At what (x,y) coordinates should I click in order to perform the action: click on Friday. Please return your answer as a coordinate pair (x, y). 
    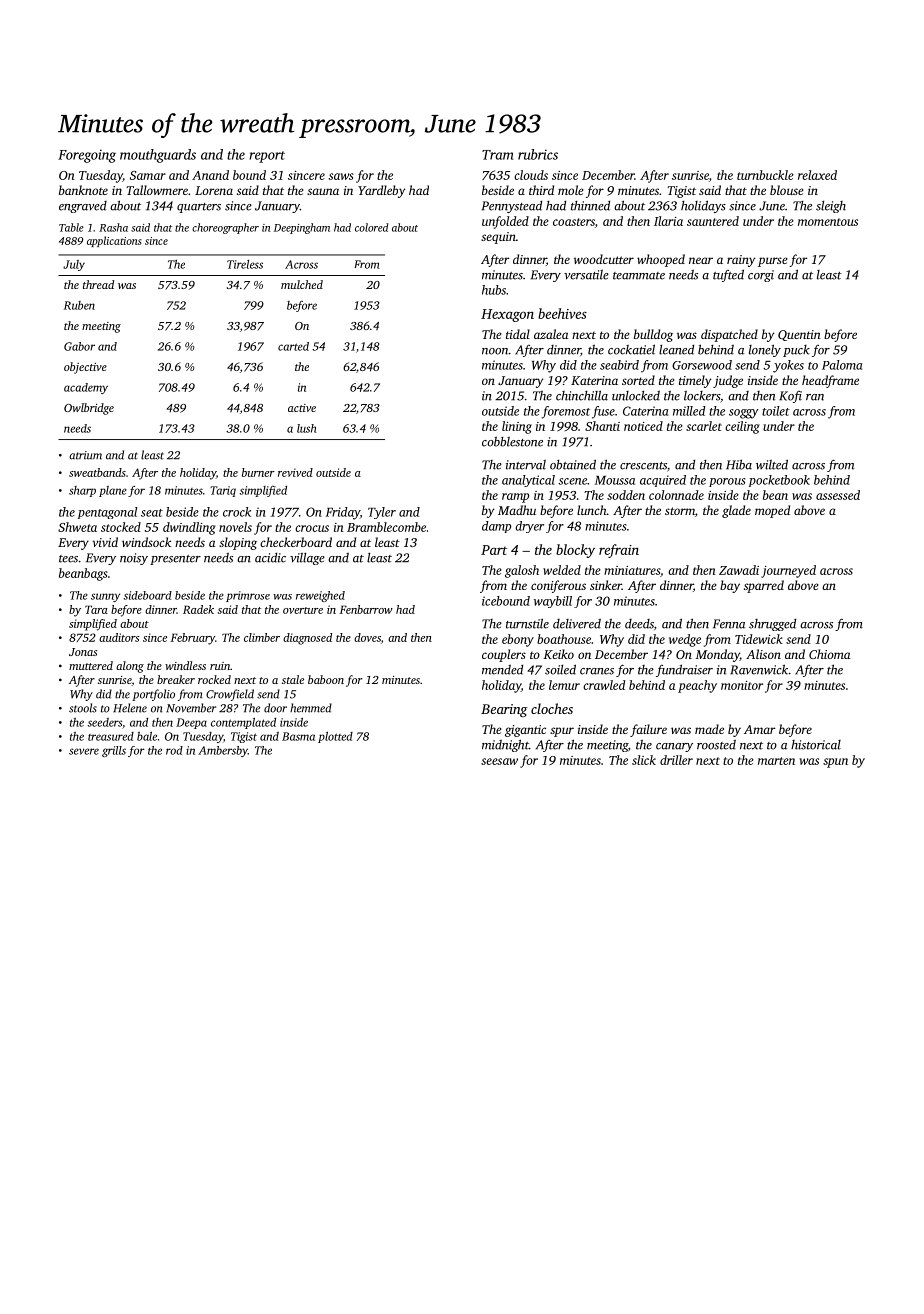
    Looking at the image, I should click on (343, 513).
